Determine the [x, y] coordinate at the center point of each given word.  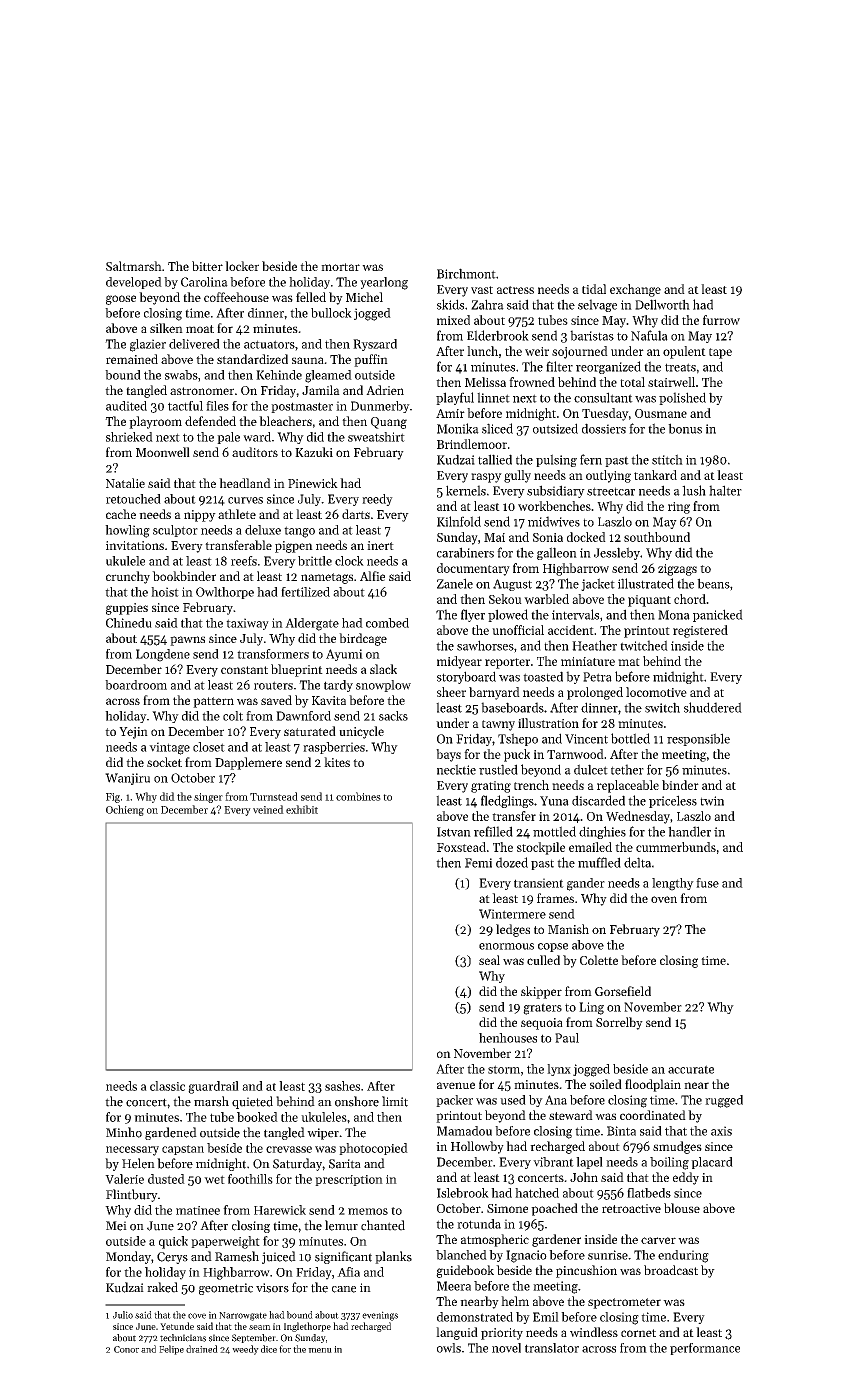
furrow [721, 320]
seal [489, 960]
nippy [200, 516]
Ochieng [125, 810]
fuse [707, 883]
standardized [252, 359]
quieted [252, 1102]
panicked [718, 615]
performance [705, 1349]
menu [320, 1350]
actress [515, 290]
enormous [506, 946]
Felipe [171, 1350]
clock [349, 561]
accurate [691, 1069]
